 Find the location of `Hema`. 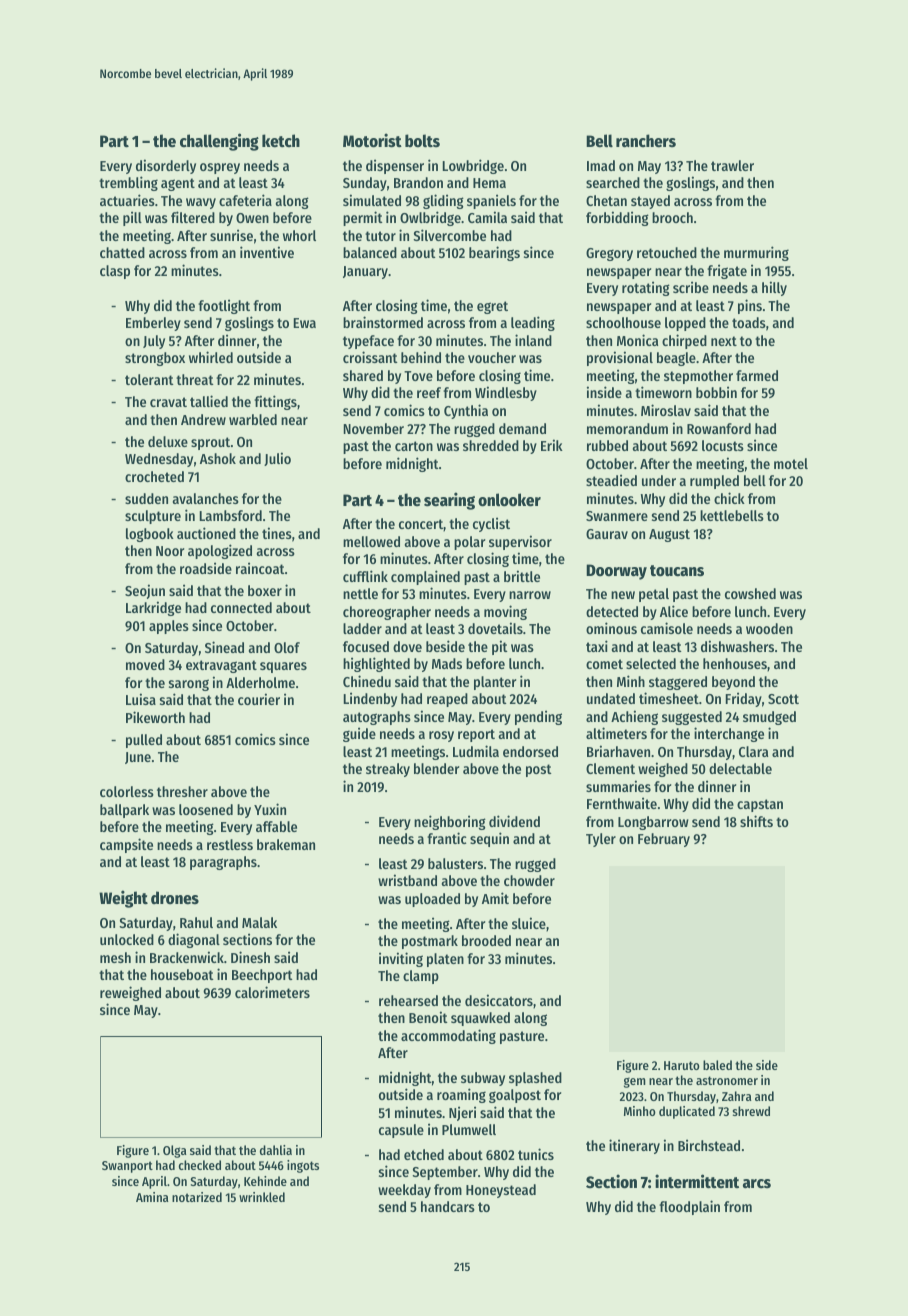

Hema is located at coordinates (489, 183).
